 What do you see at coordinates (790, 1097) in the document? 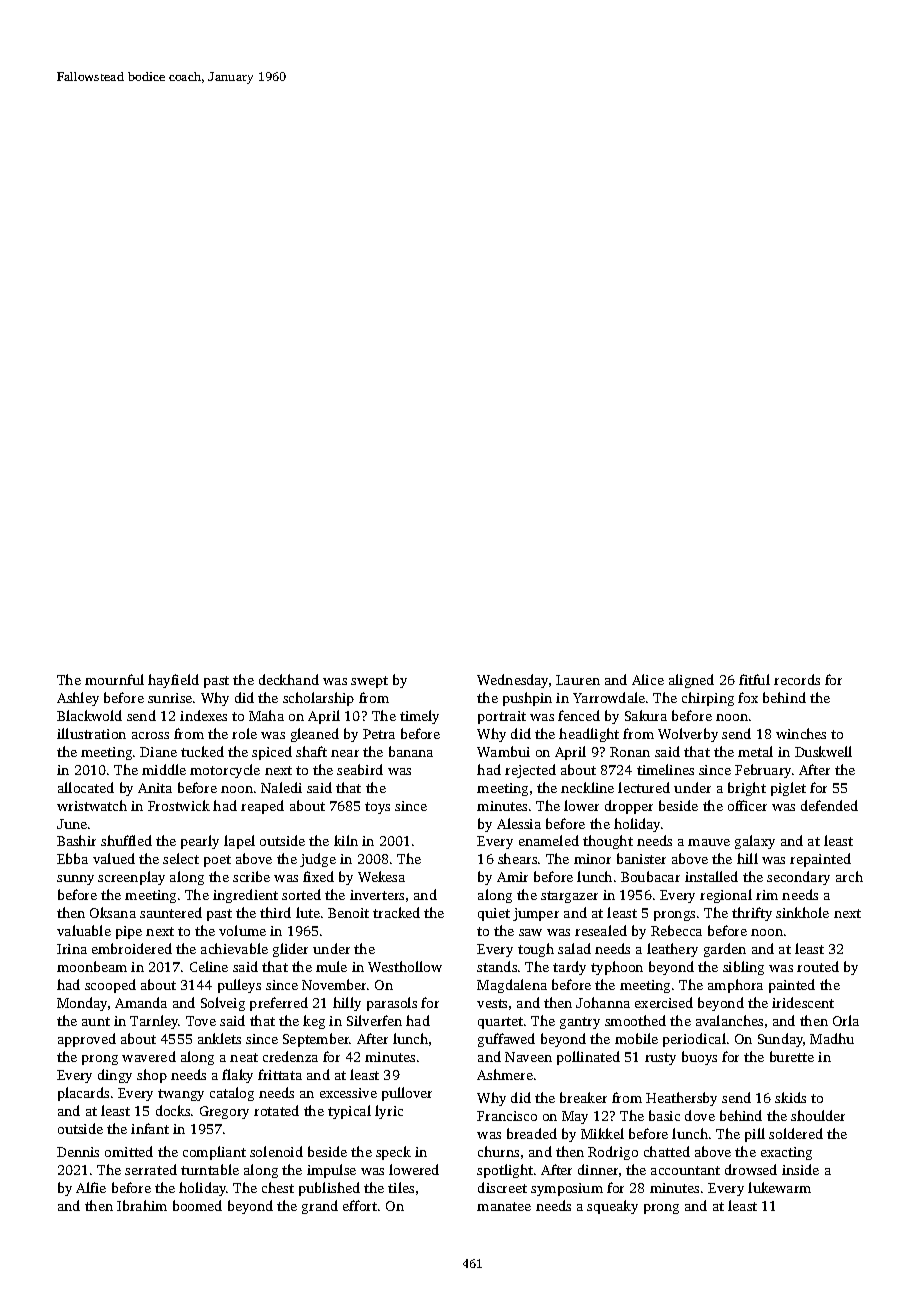
I see `skids` at bounding box center [790, 1097].
